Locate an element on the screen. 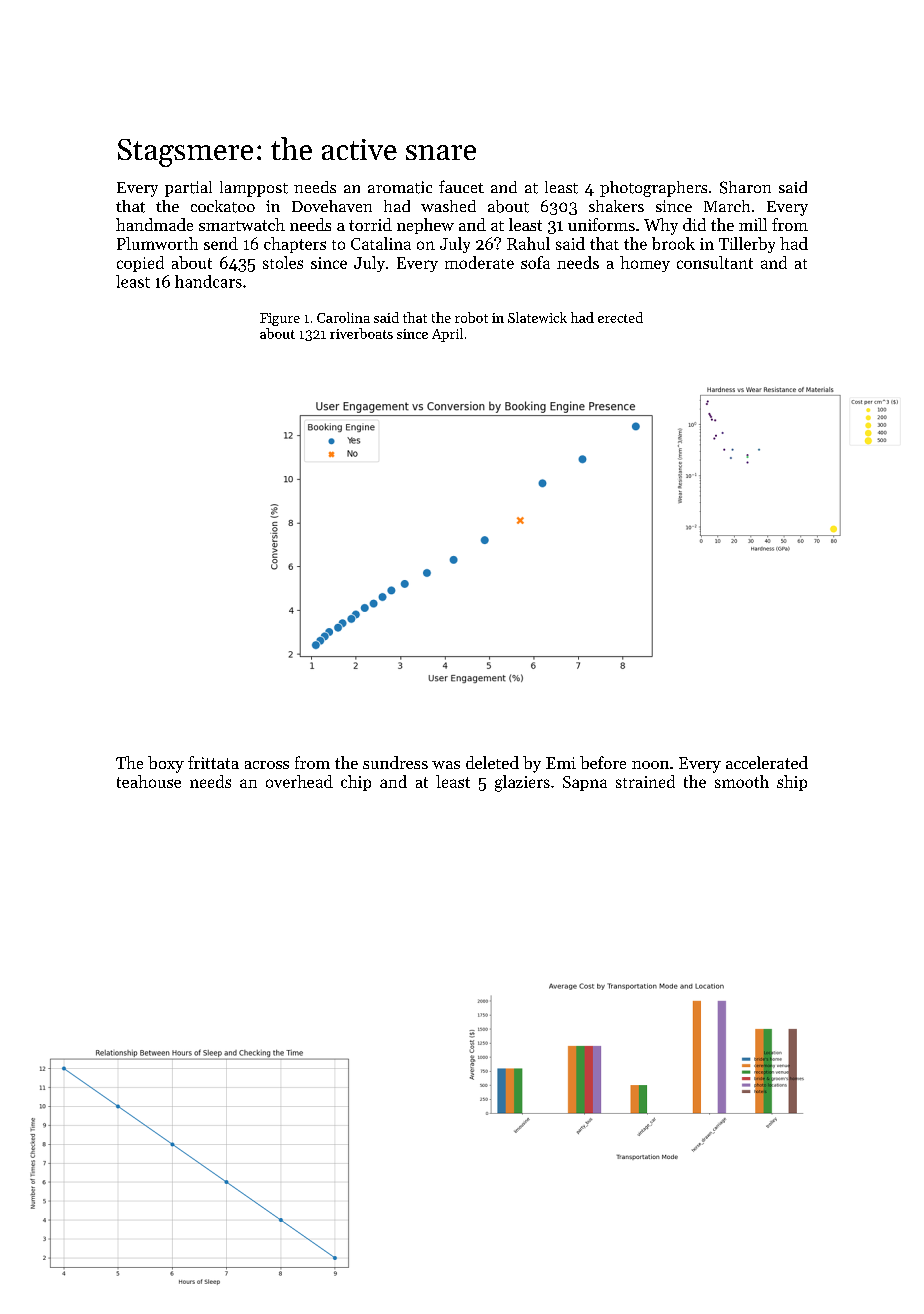 The image size is (924, 1314). frittata is located at coordinates (213, 762).
